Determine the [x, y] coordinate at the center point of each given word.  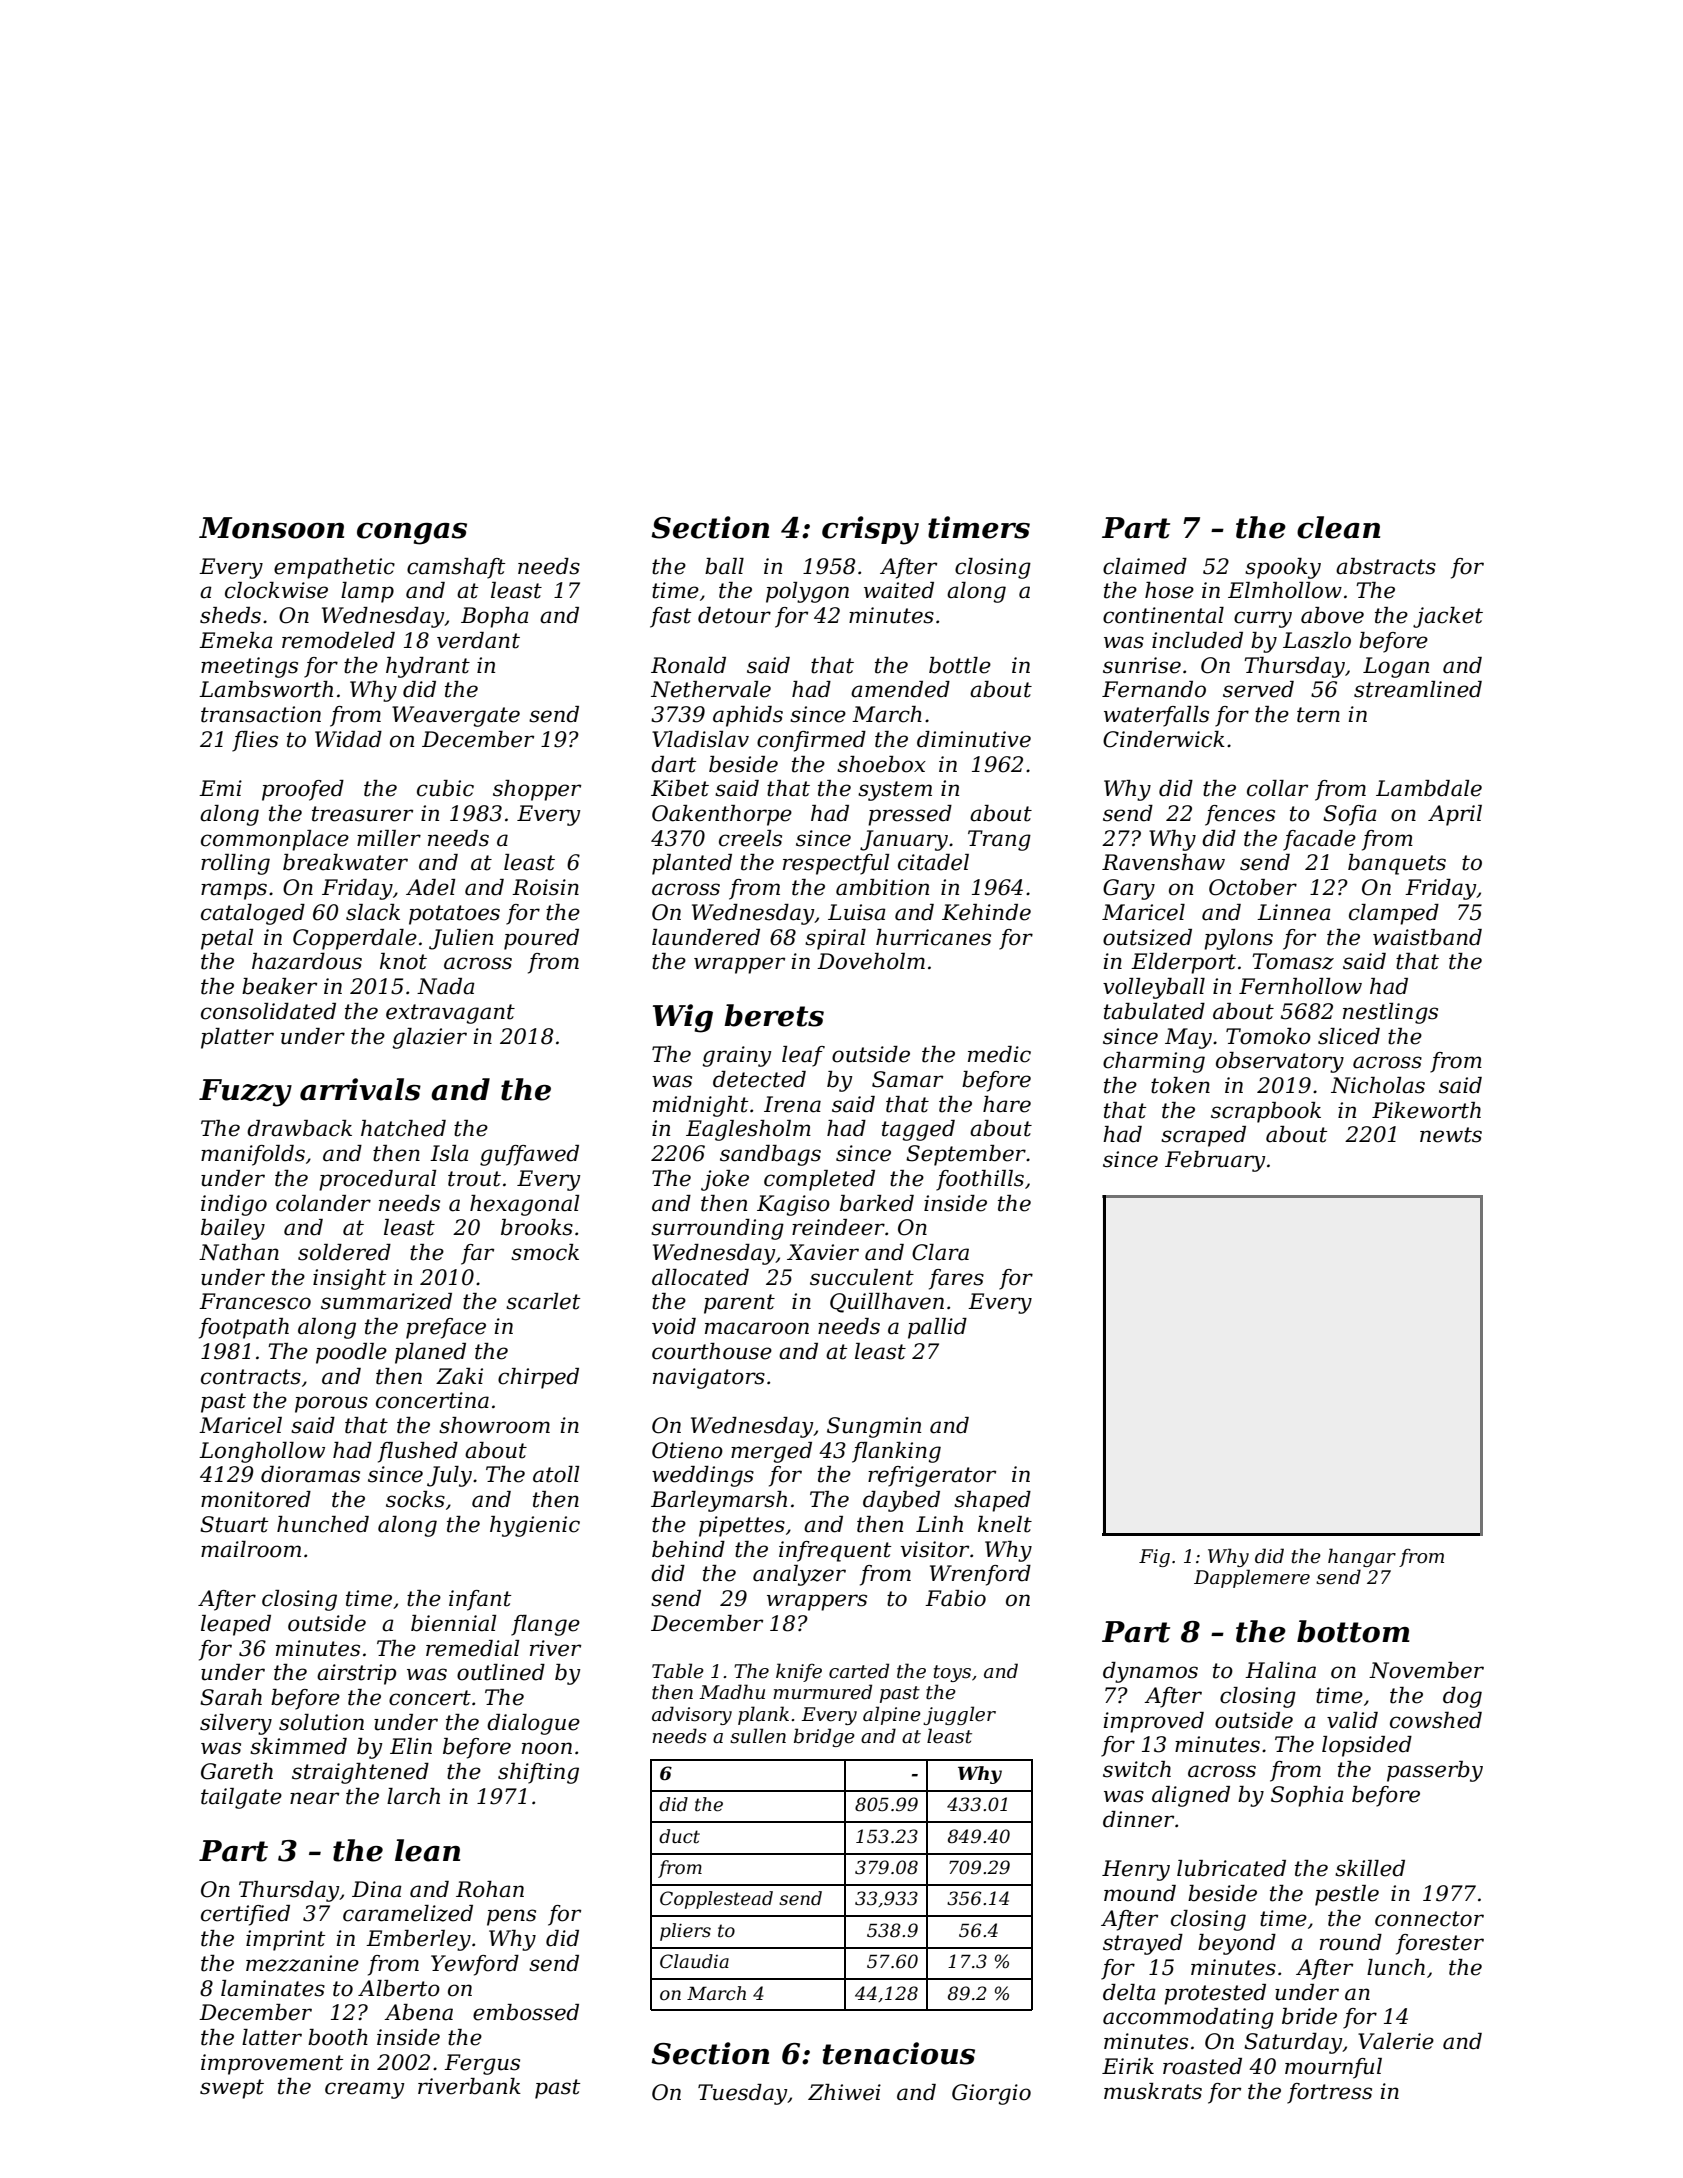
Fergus [482, 2064]
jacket [1448, 617]
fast [670, 617]
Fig [1154, 1558]
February [1215, 1161]
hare [1007, 1104]
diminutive [974, 739]
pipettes [742, 1526]
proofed [303, 790]
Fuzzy [245, 1093]
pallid [937, 1328]
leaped [236, 1625]
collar [1277, 788]
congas [412, 534]
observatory [1280, 1062]
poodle [351, 1353]
